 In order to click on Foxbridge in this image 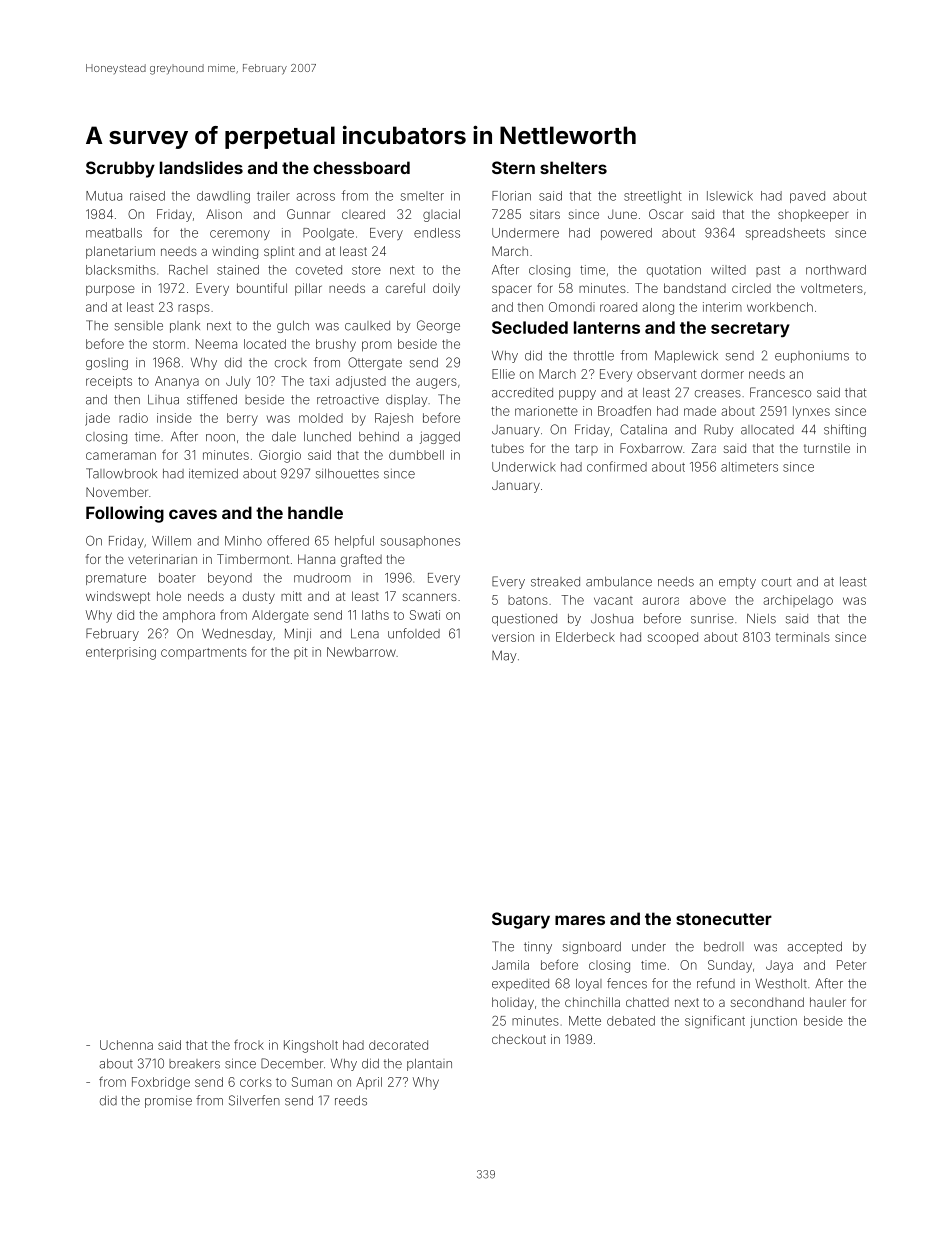, I will do `click(161, 1083)`.
